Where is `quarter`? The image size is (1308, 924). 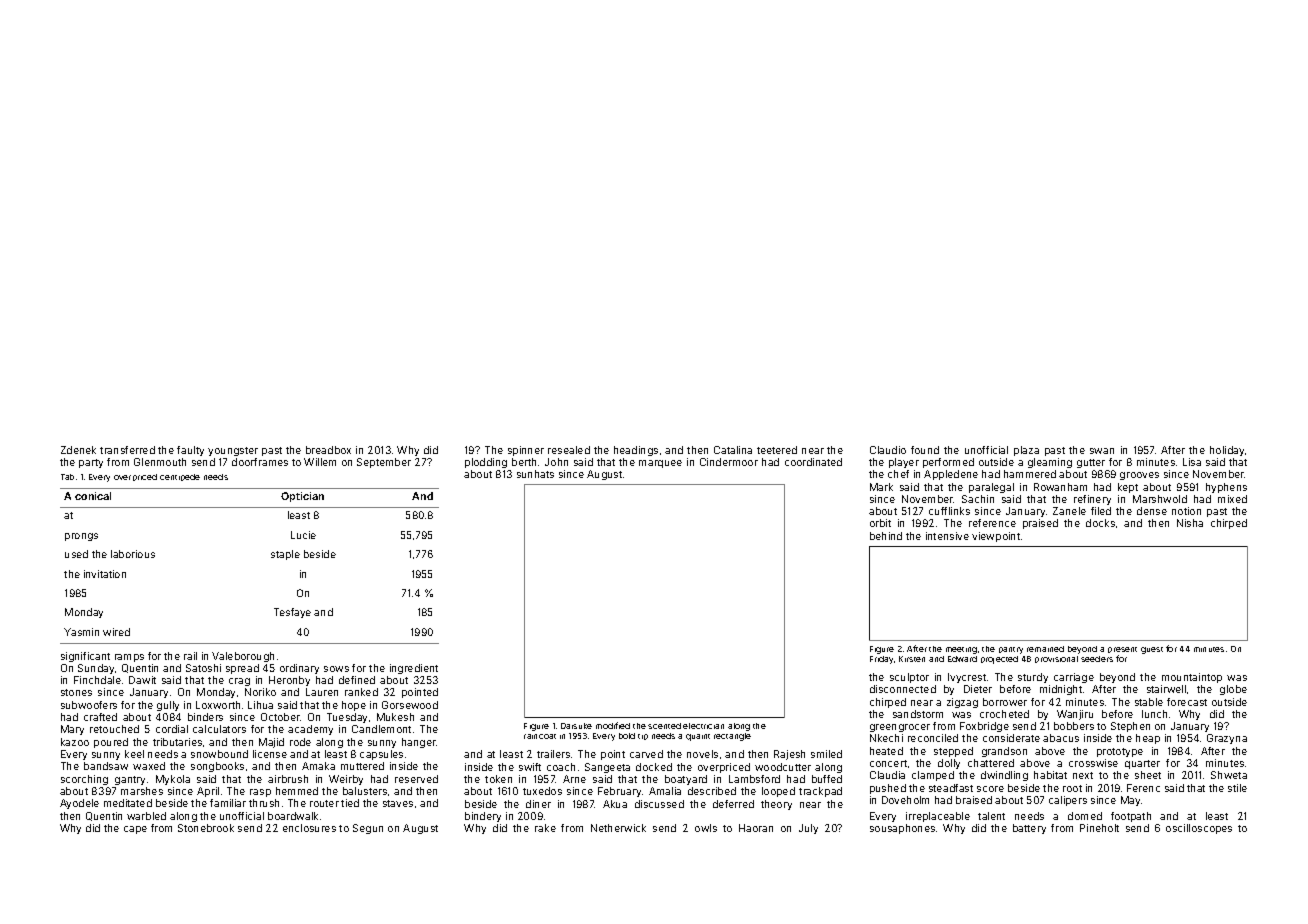 quarter is located at coordinates (1142, 764).
